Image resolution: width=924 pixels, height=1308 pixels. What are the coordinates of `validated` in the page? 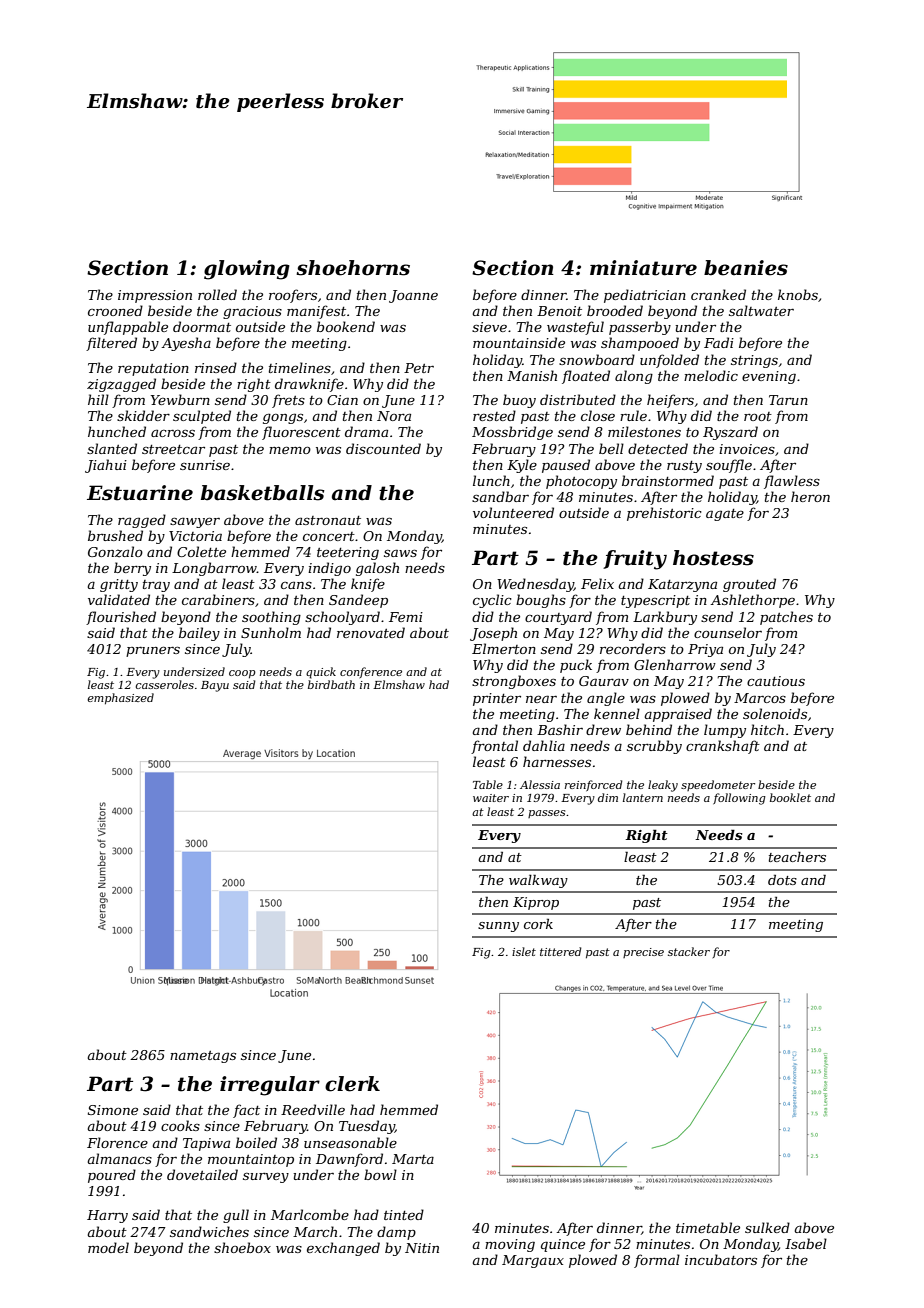 It's located at (119, 599).
